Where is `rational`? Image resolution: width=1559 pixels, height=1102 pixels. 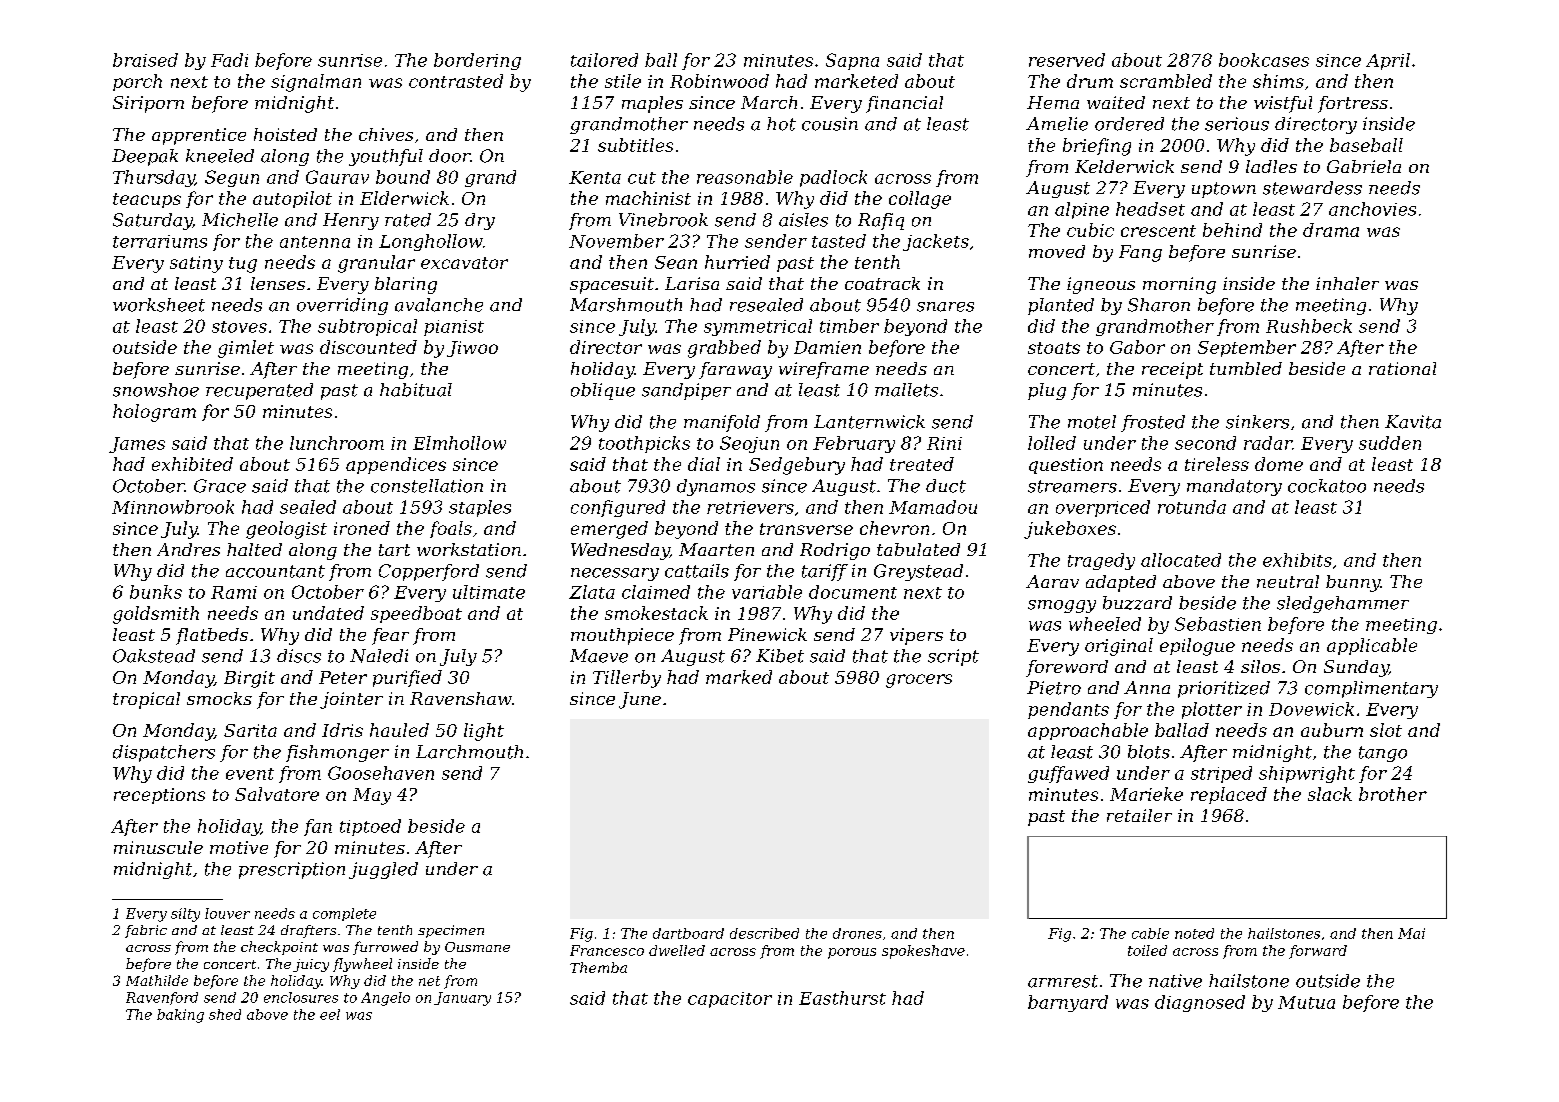
rational is located at coordinates (1402, 368).
